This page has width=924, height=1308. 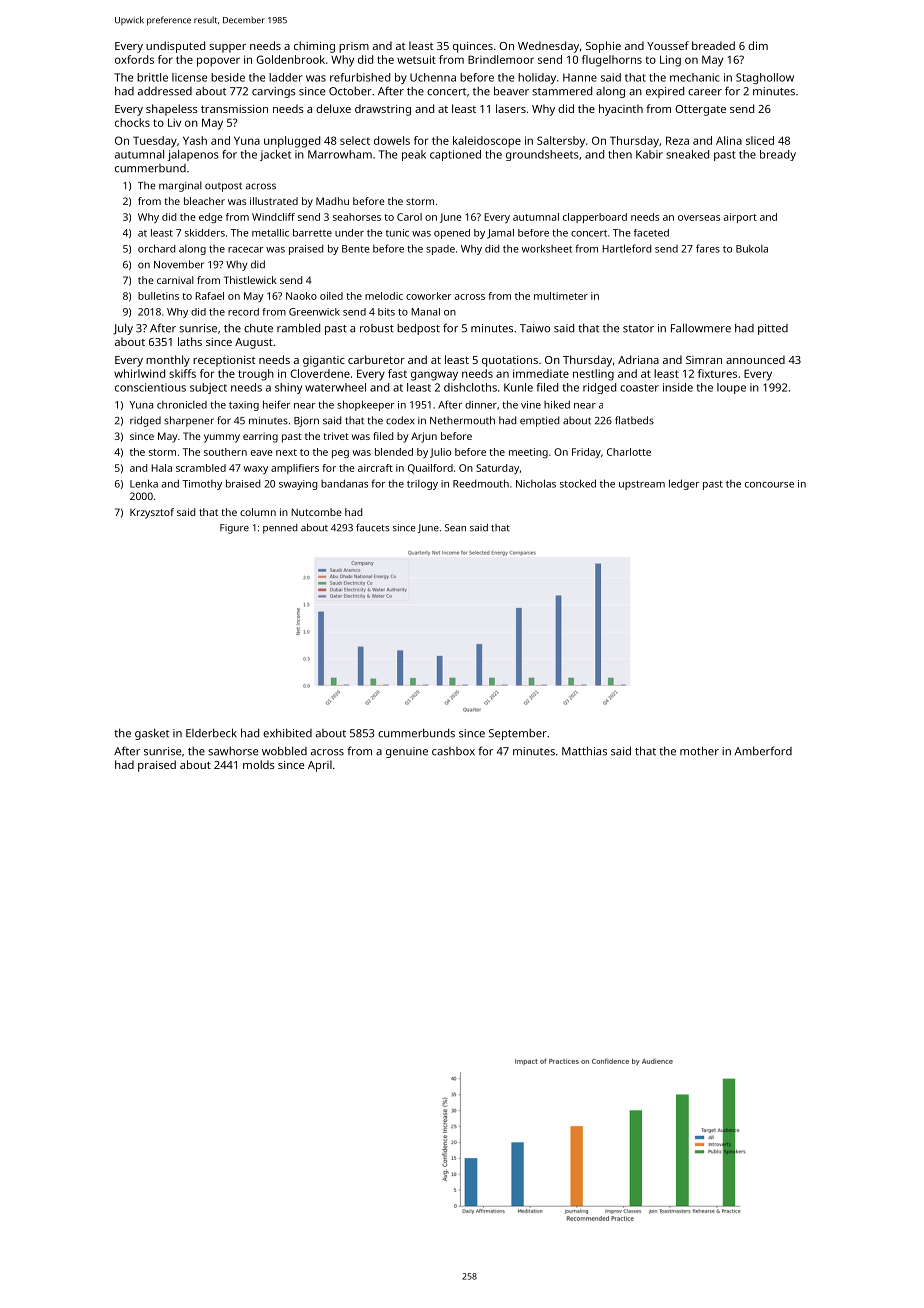 What do you see at coordinates (175, 47) in the page?
I see `undisputed` at bounding box center [175, 47].
